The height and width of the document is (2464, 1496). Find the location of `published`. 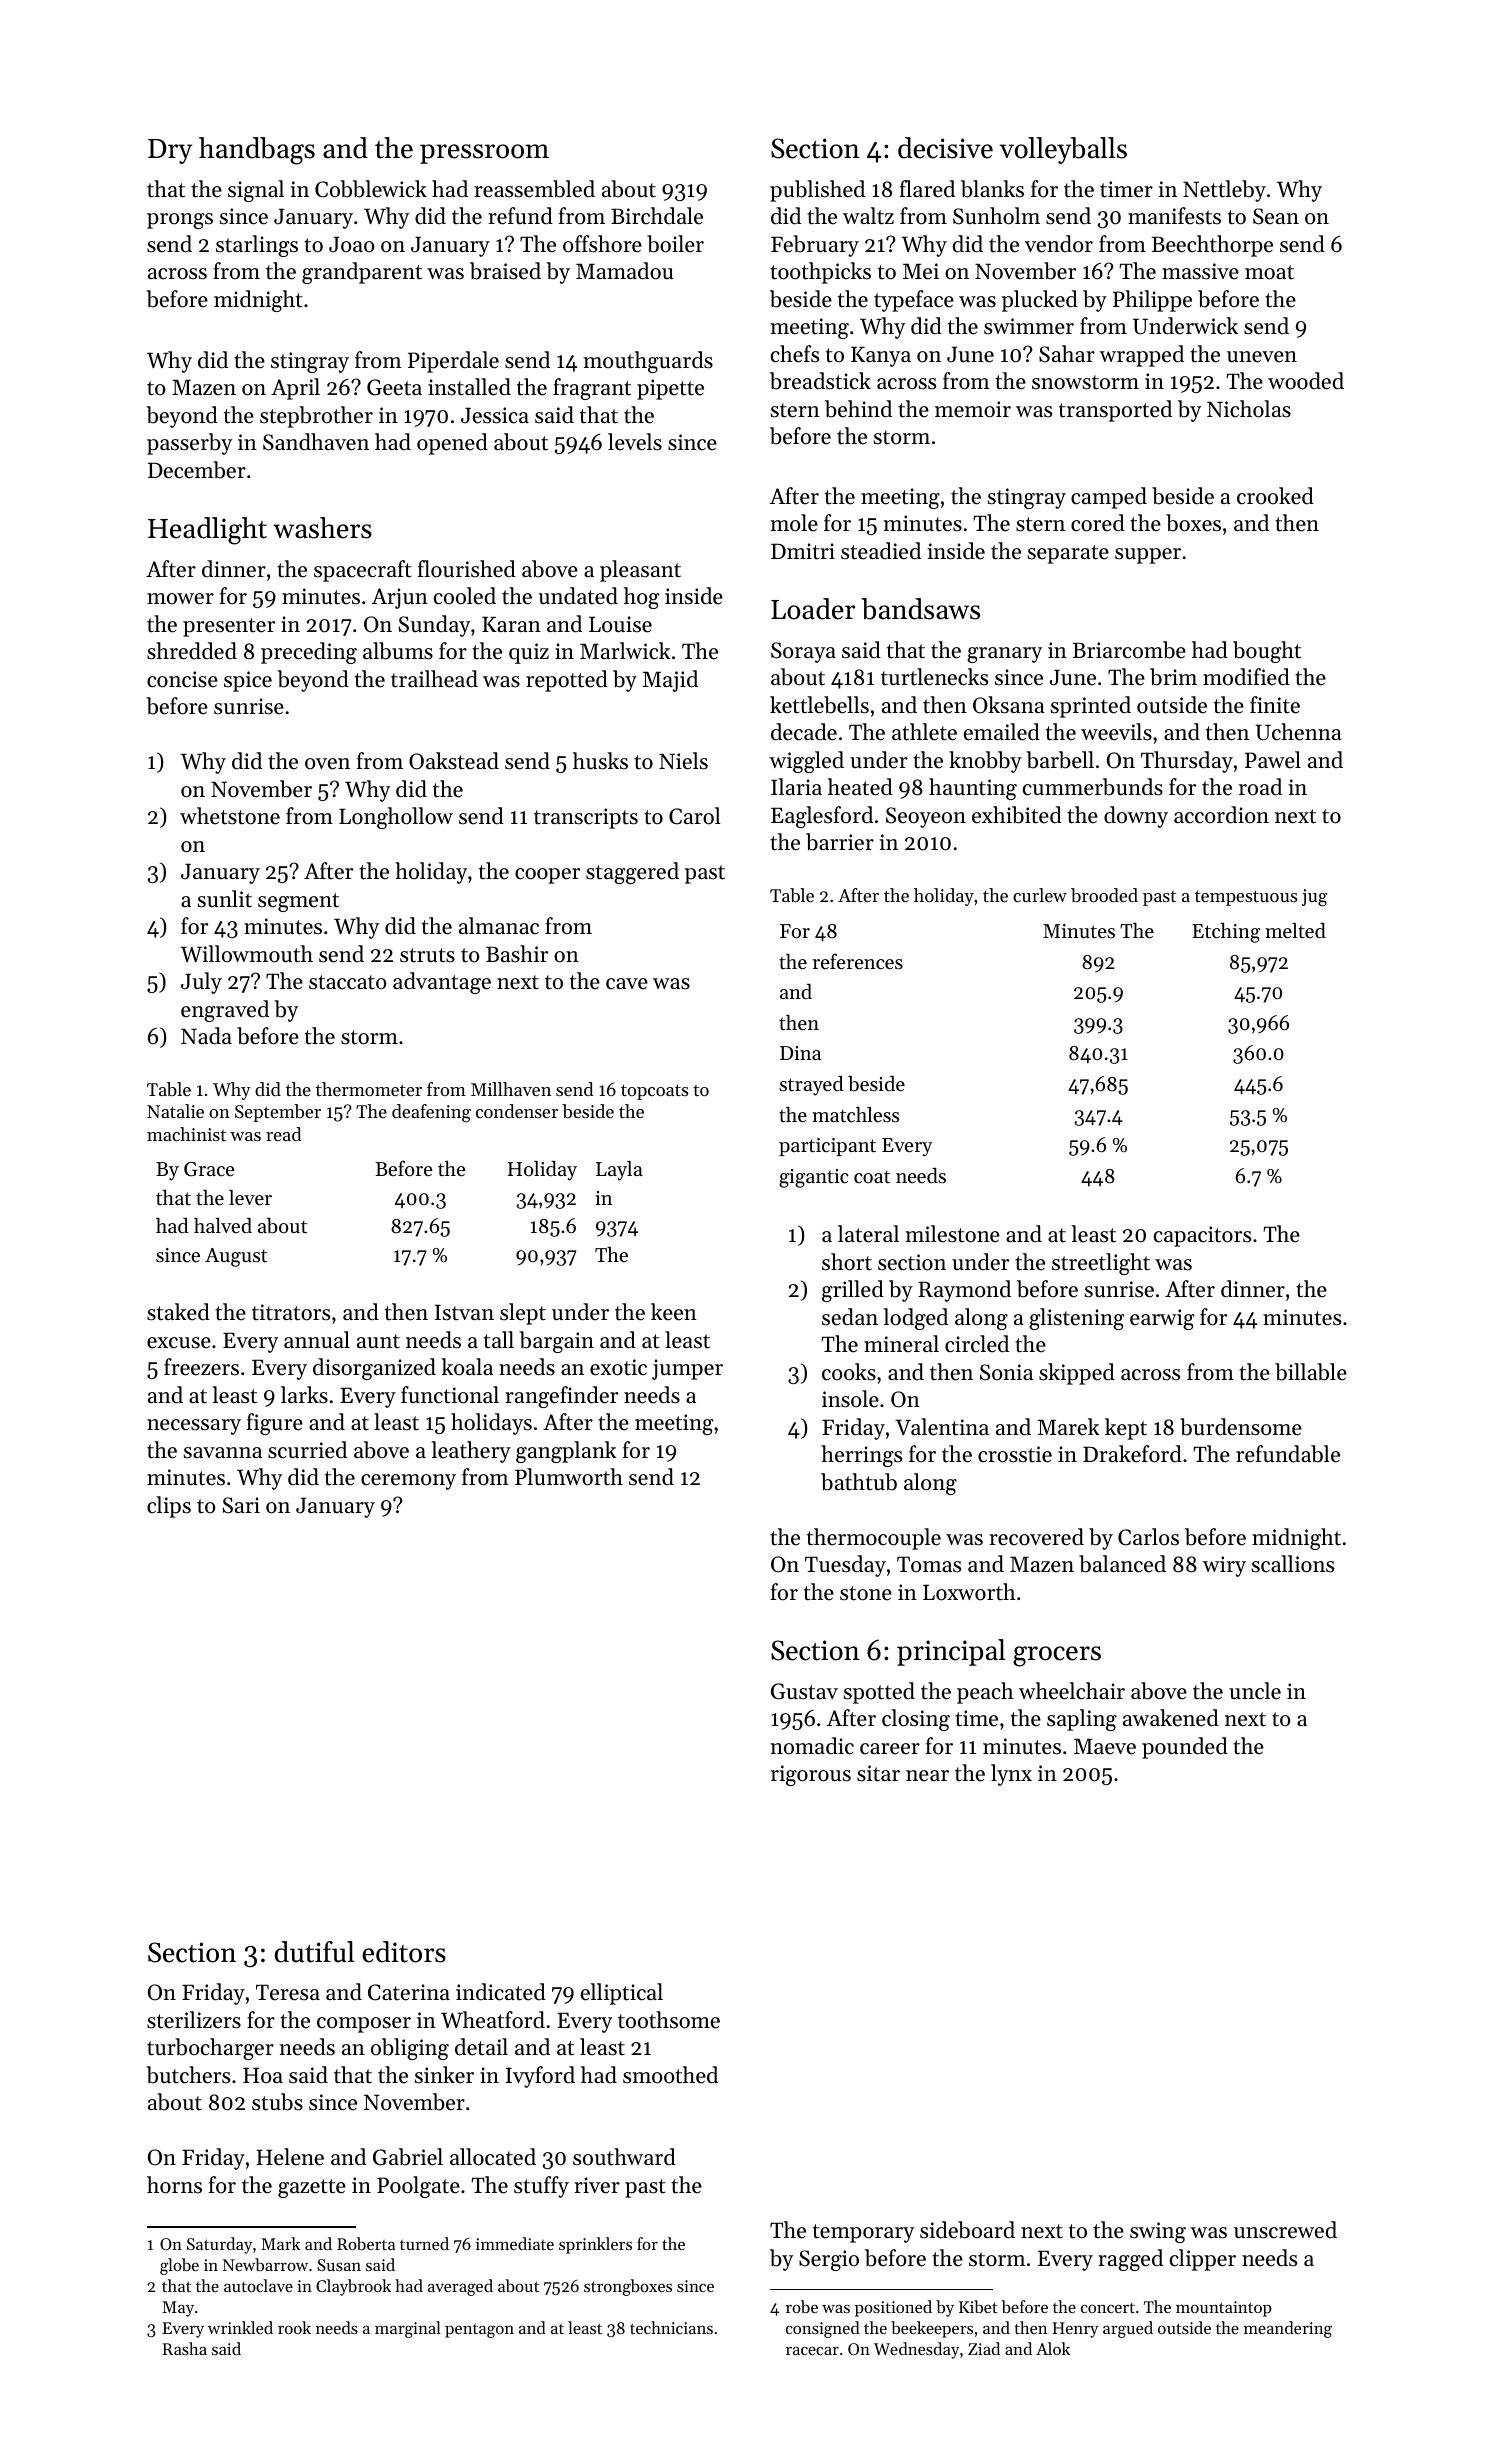

published is located at coordinates (817, 191).
